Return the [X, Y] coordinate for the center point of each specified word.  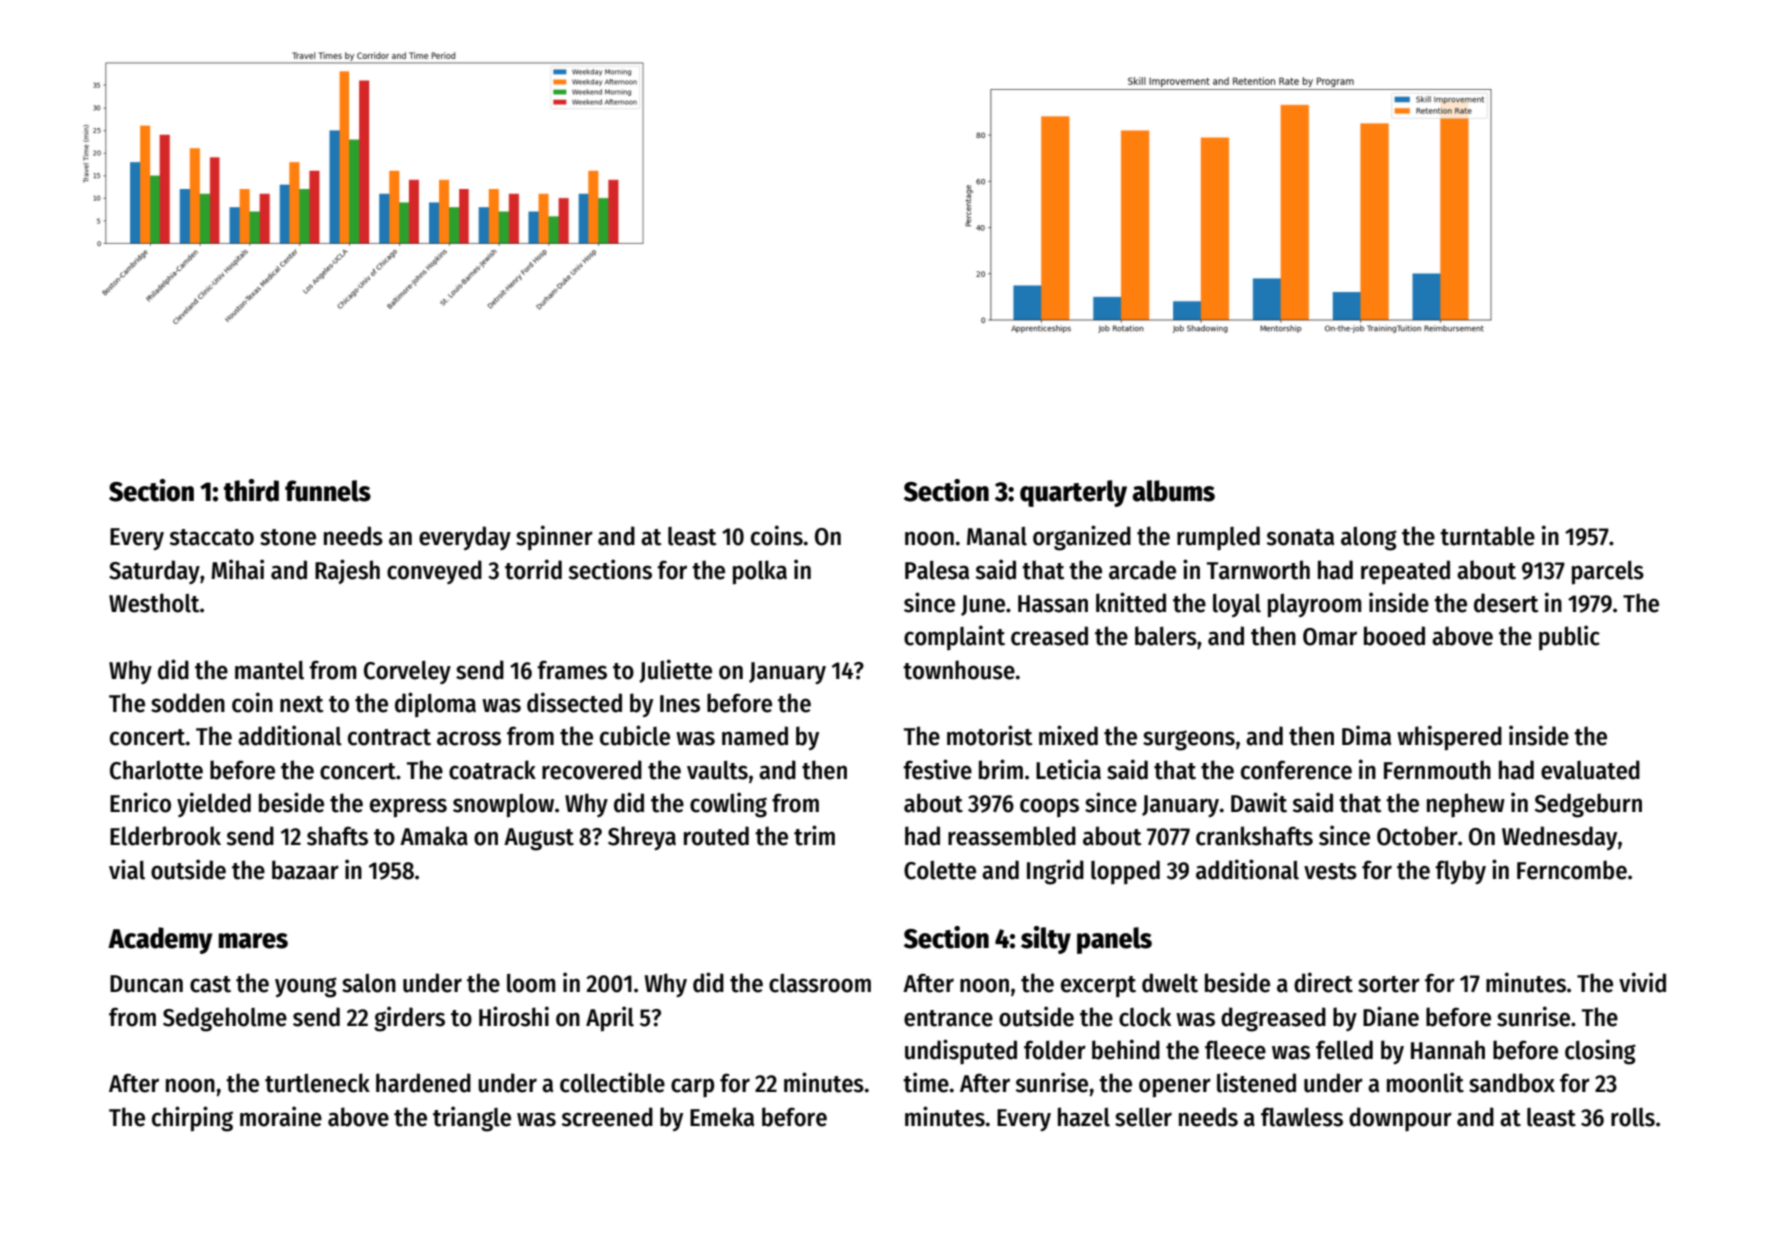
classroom [820, 983]
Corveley [407, 672]
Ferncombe [1572, 870]
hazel [1084, 1117]
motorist [990, 735]
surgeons [1189, 740]
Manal [997, 536]
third [251, 490]
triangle [472, 1119]
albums [1173, 491]
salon [369, 983]
